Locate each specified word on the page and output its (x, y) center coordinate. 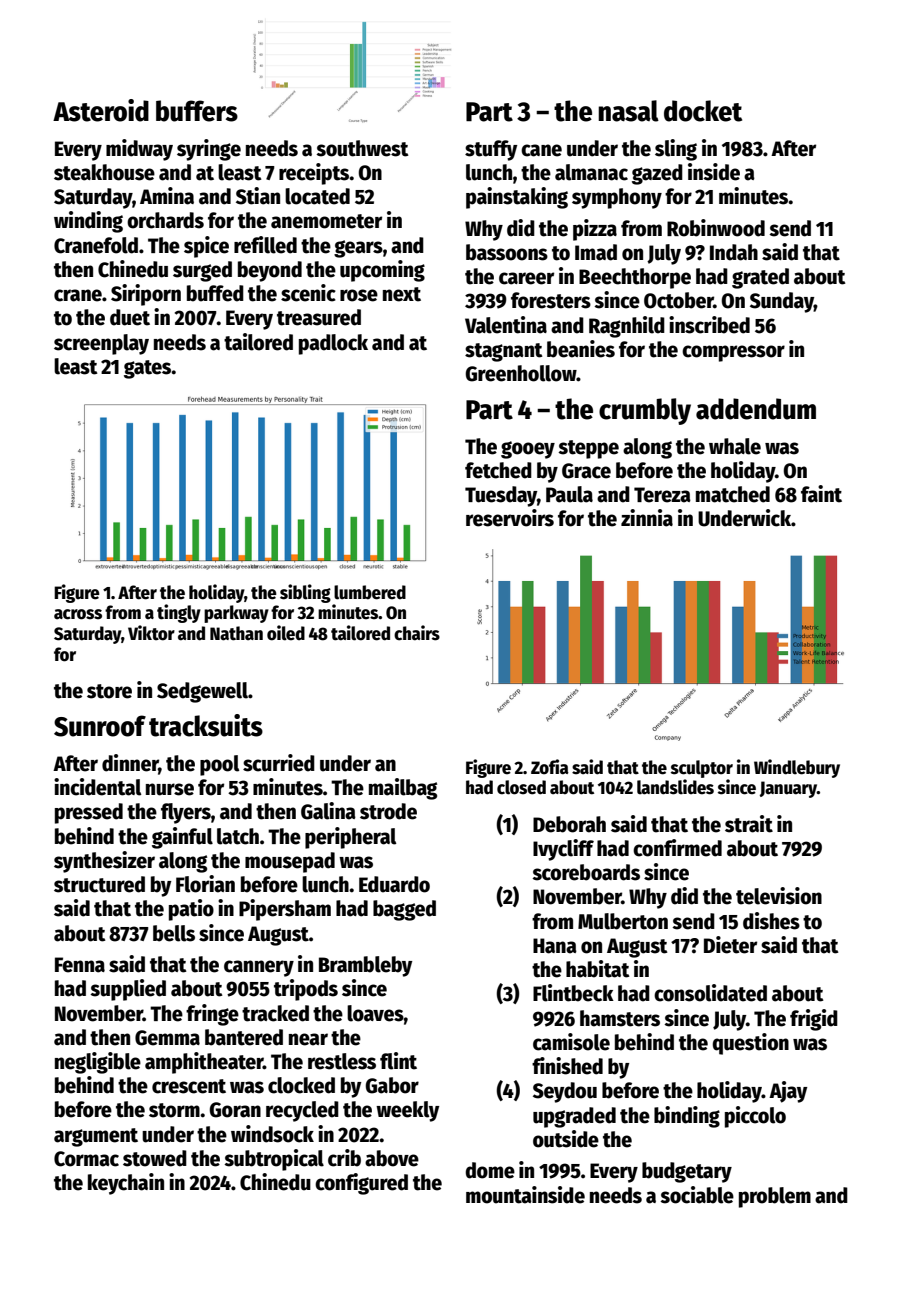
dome (490, 1170)
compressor (733, 353)
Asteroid (101, 110)
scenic (308, 293)
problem (775, 1197)
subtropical (274, 1160)
